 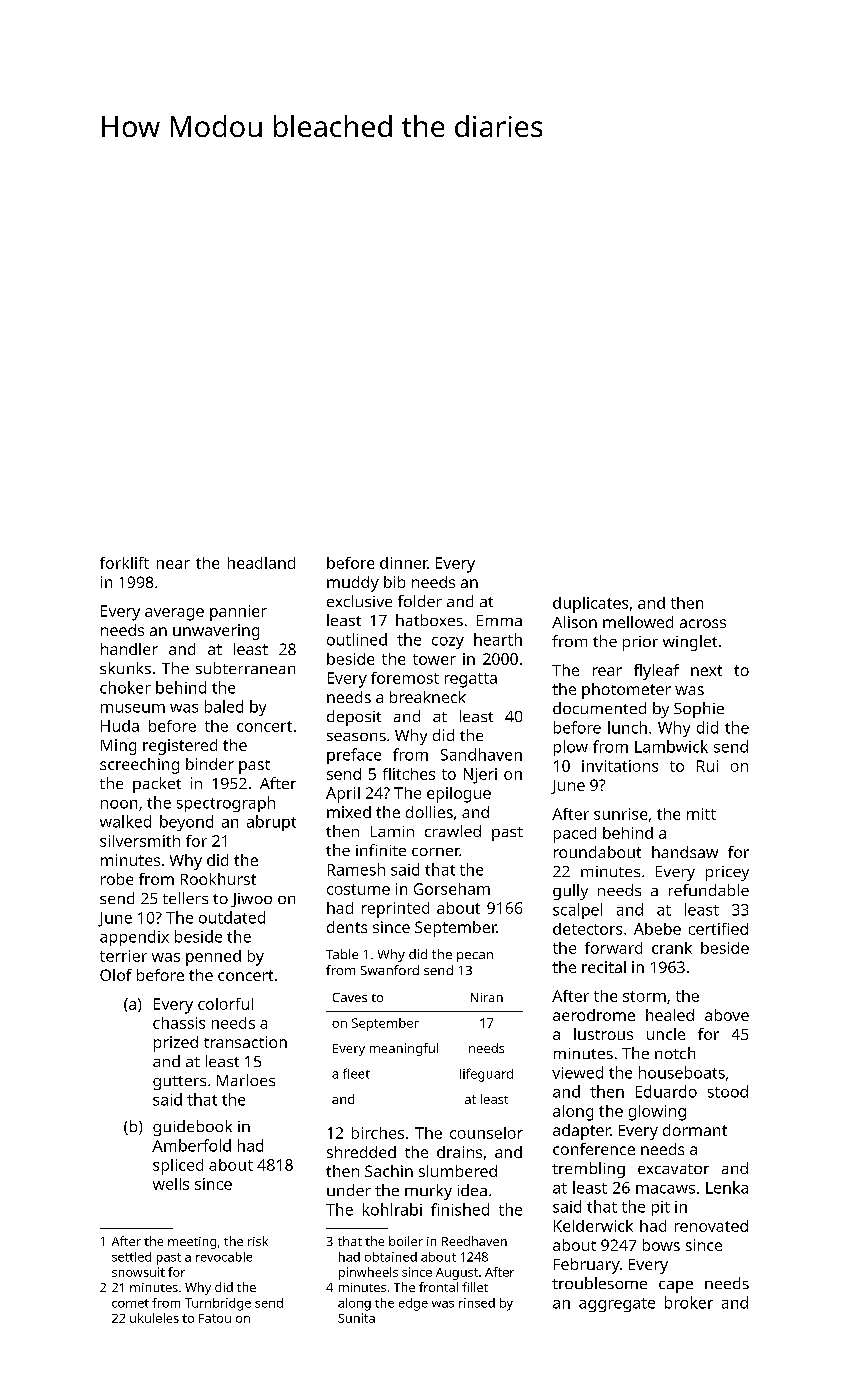 What do you see at coordinates (125, 668) in the screenshot?
I see `skunks` at bounding box center [125, 668].
